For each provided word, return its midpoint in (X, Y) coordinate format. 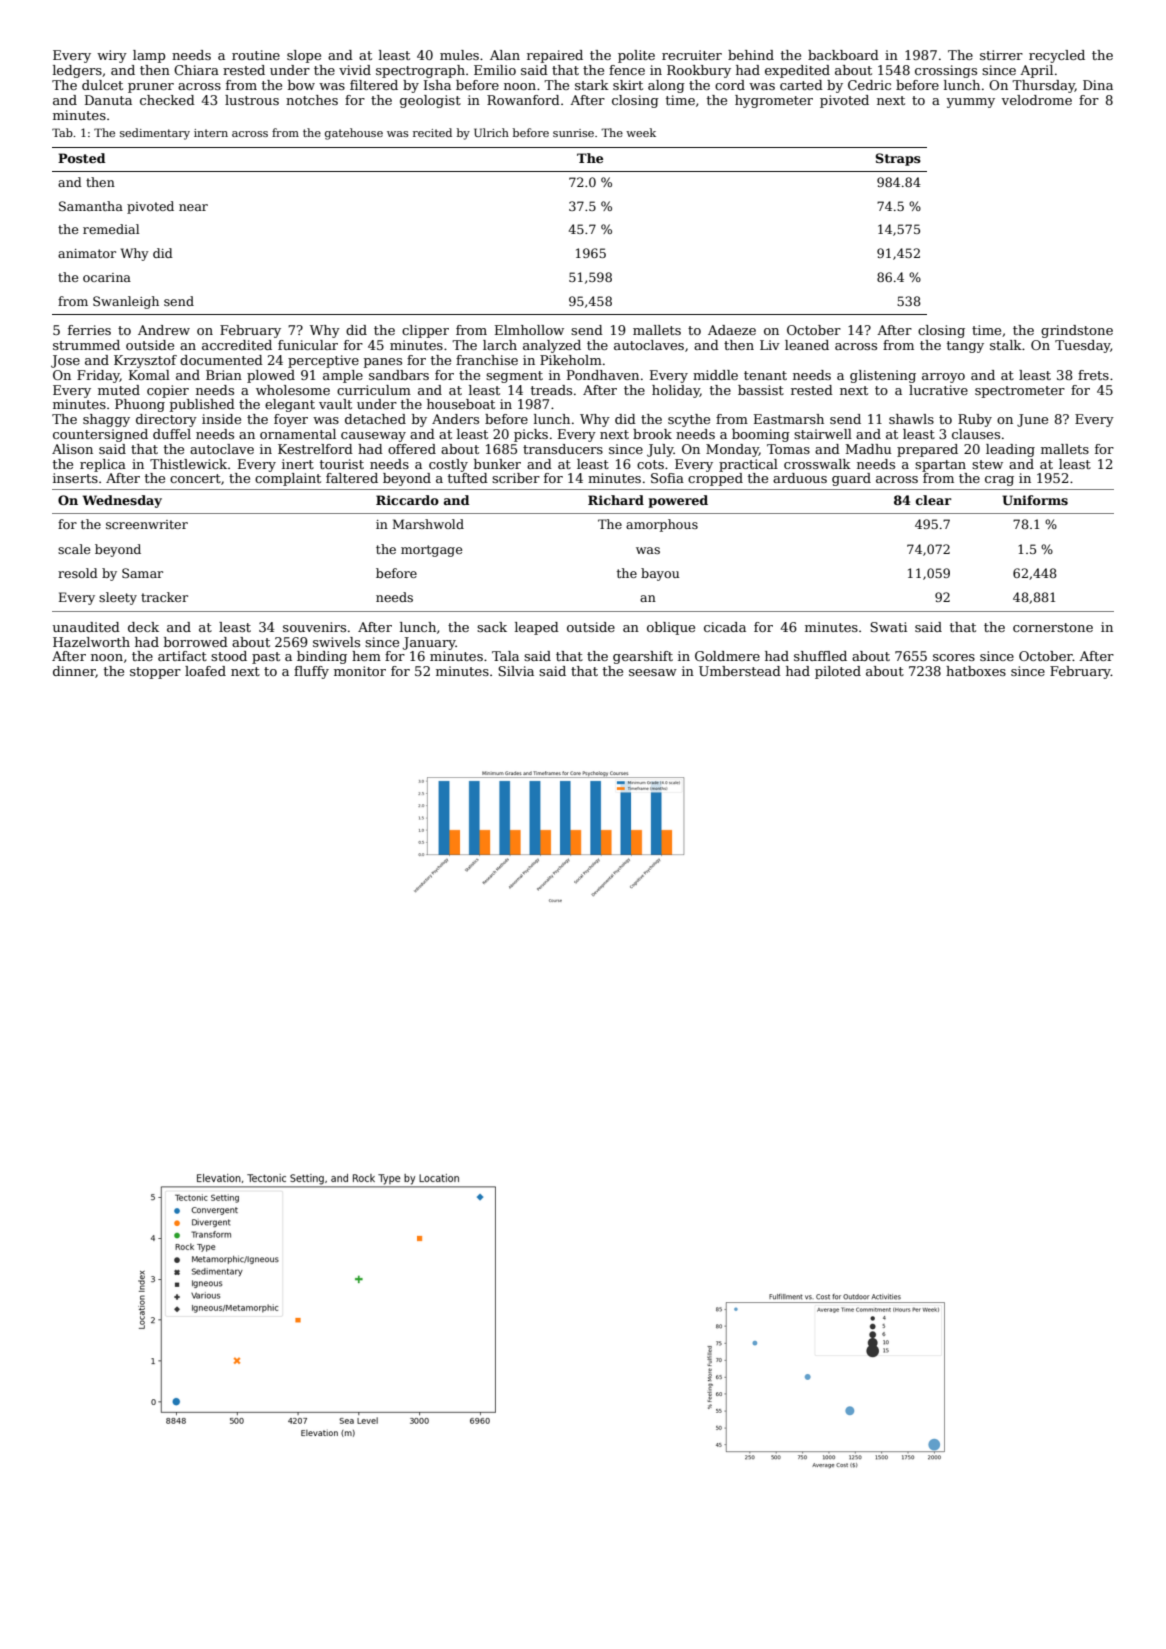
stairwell (823, 434)
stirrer (1001, 55)
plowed (271, 376)
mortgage (431, 551)
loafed (205, 671)
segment (514, 377)
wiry (112, 56)
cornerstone (1053, 627)
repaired (555, 56)
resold (78, 573)
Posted (82, 158)
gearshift (643, 657)
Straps (898, 159)
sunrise (573, 133)
